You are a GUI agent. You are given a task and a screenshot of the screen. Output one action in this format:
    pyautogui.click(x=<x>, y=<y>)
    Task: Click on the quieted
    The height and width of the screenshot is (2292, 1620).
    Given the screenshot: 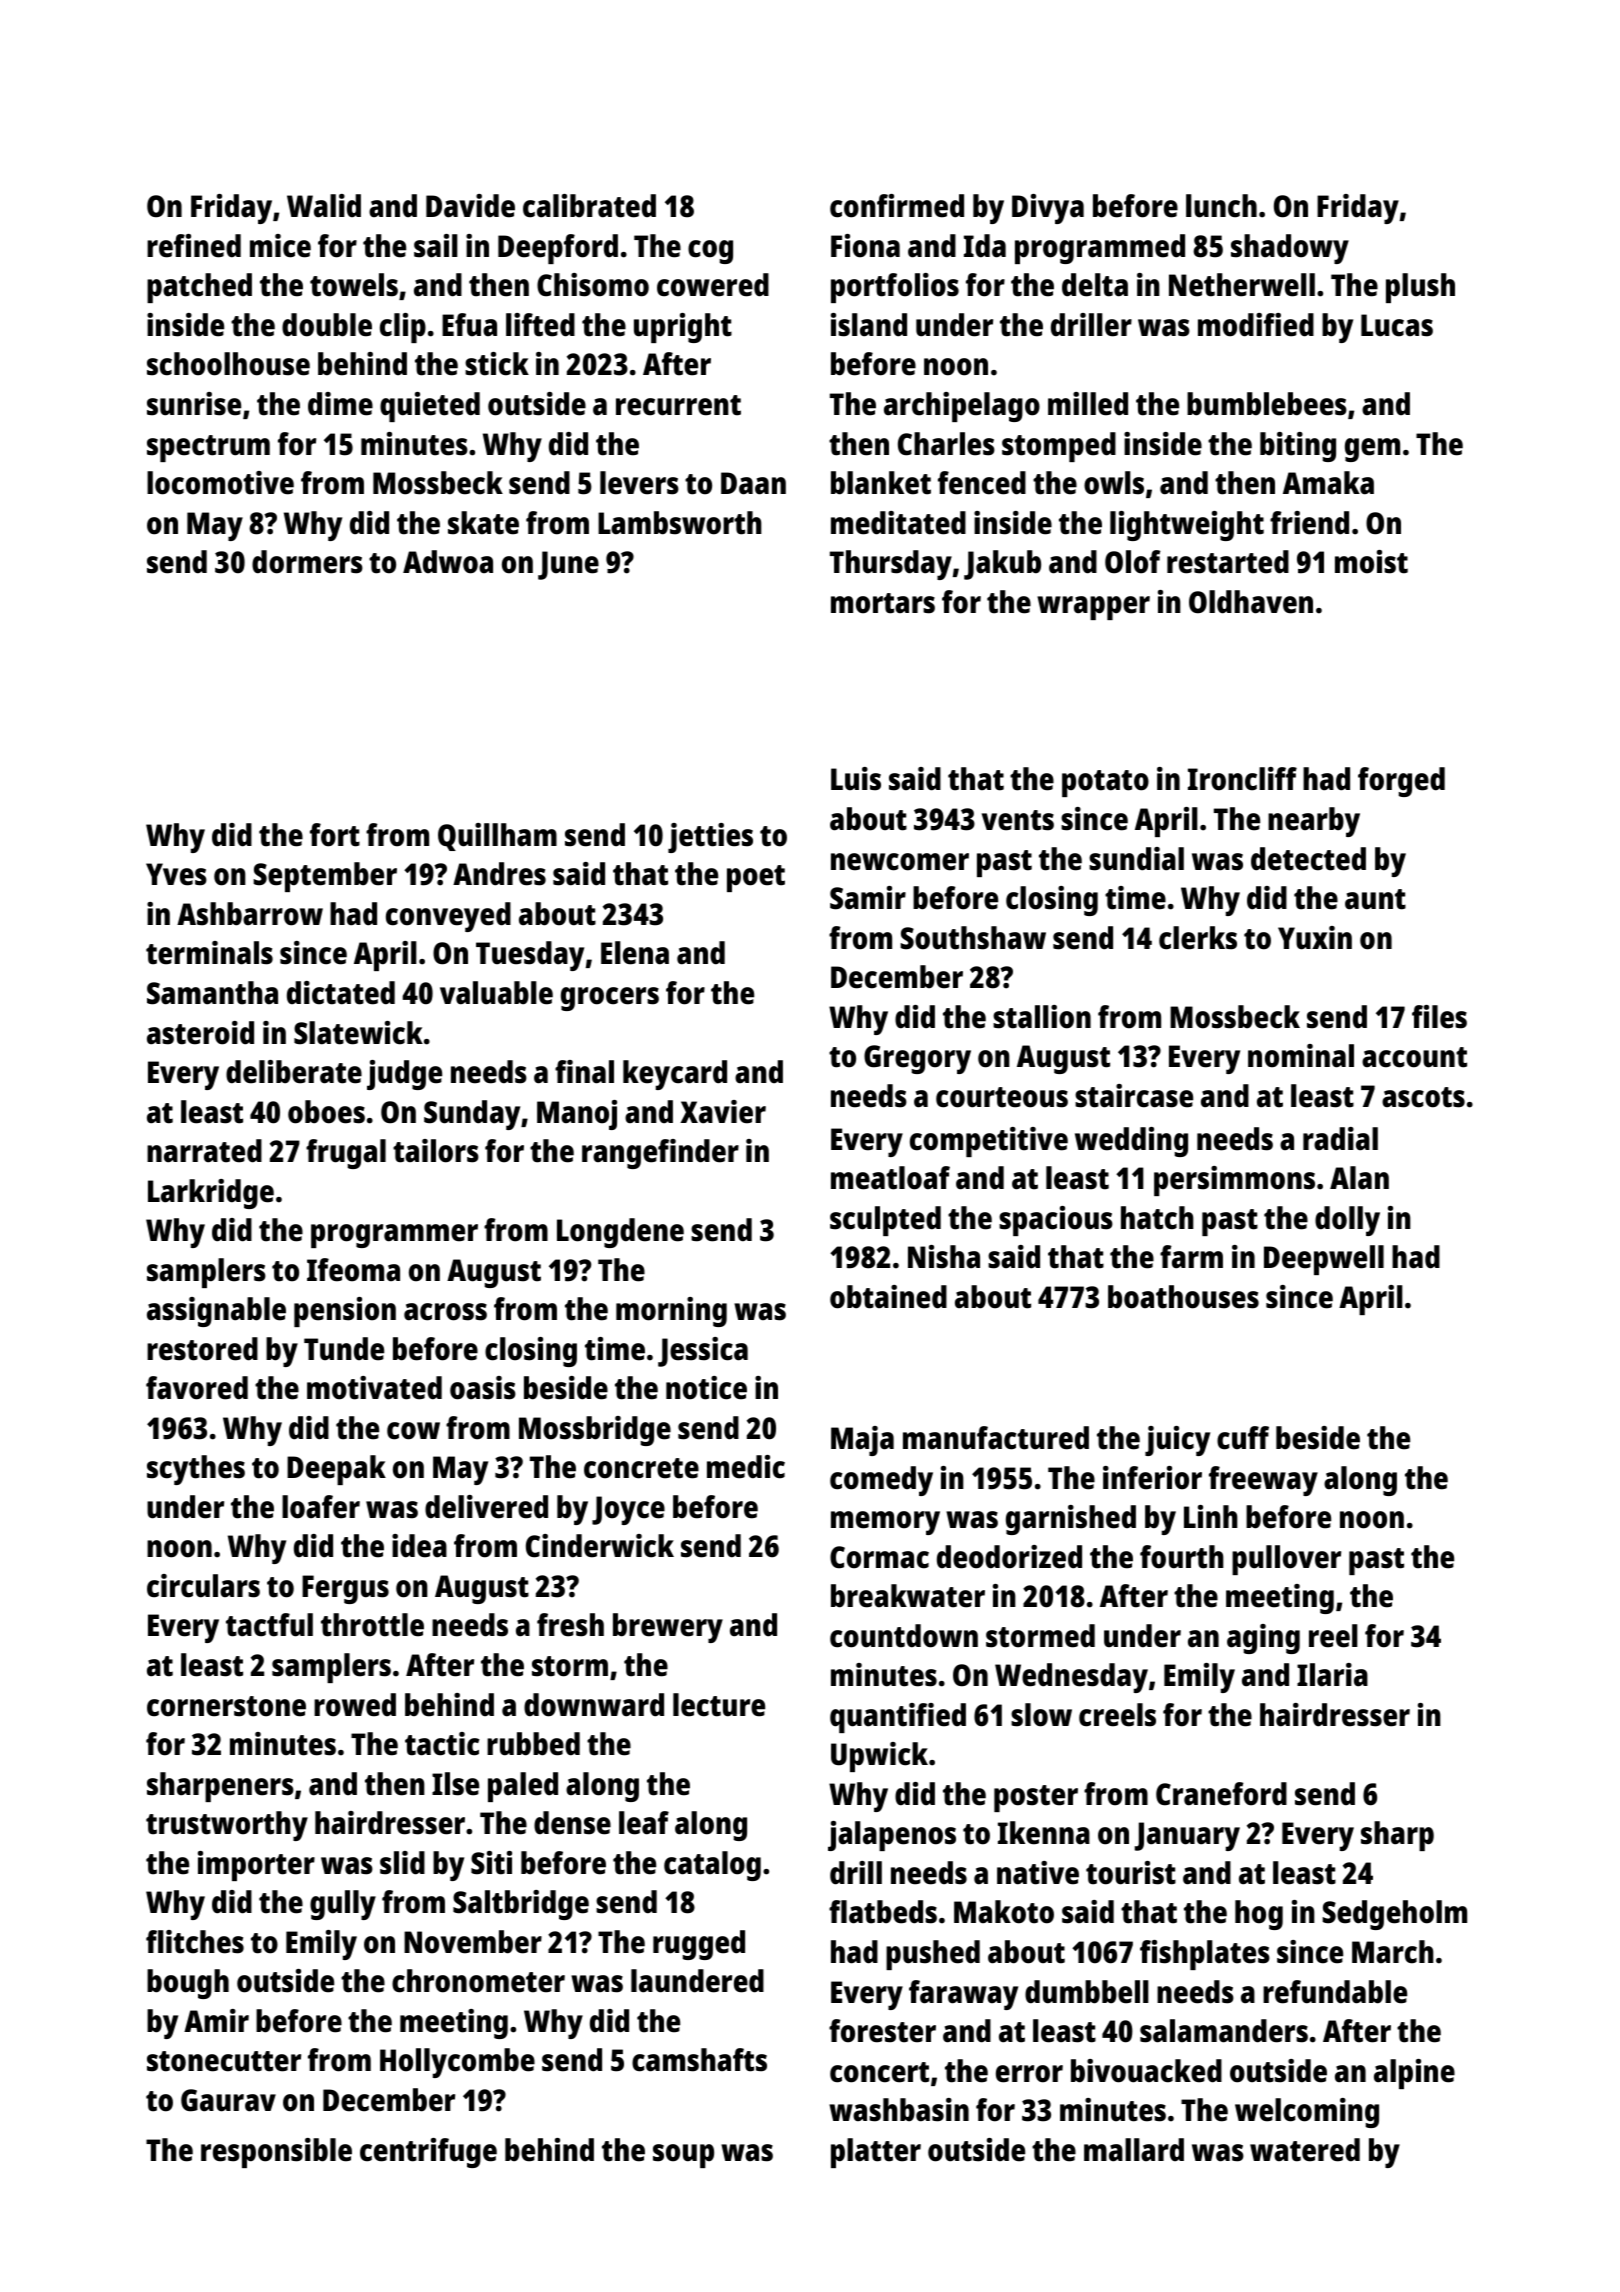 What is the action you would take?
    pyautogui.click(x=430, y=407)
